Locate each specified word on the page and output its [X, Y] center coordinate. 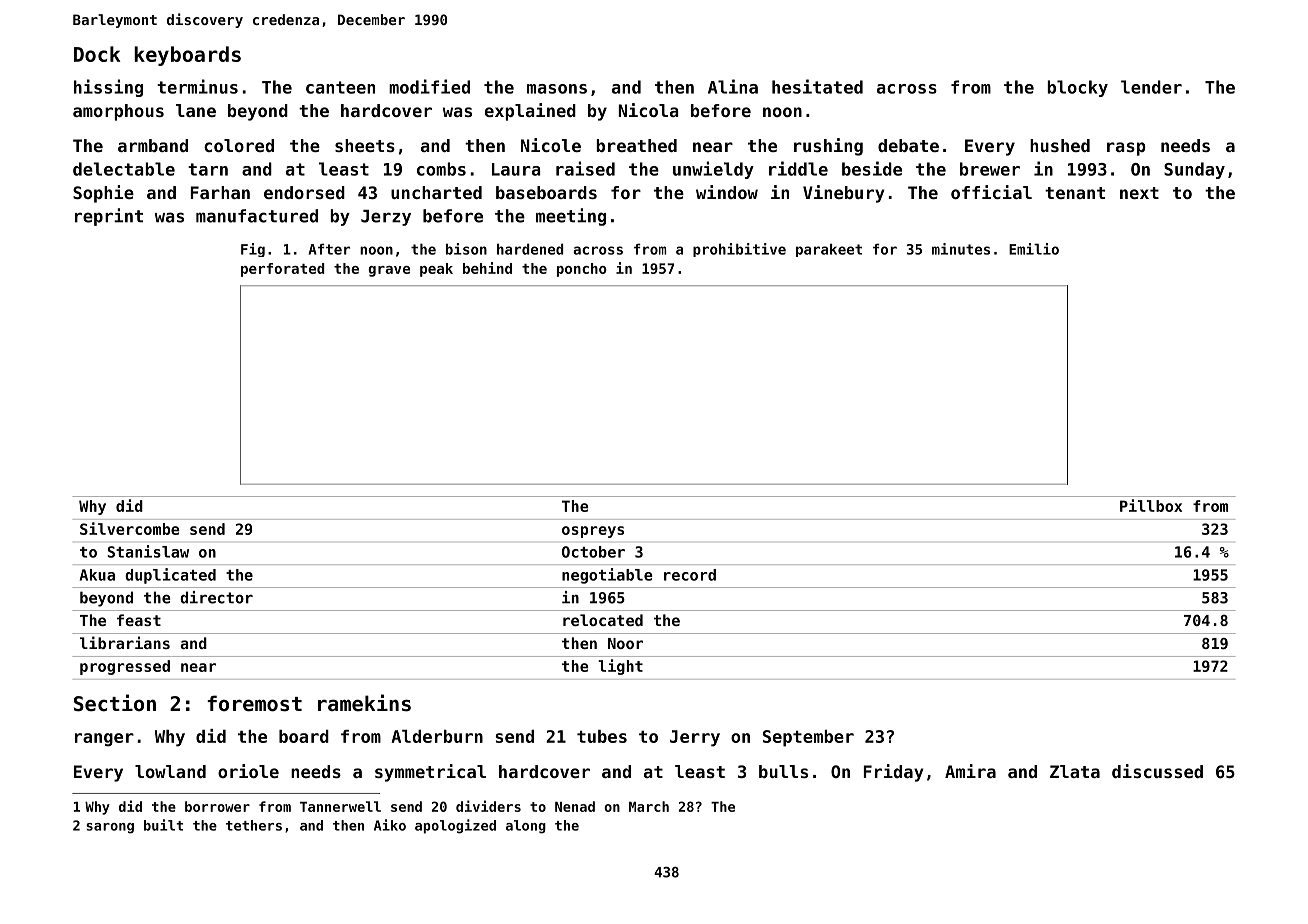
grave [389, 271]
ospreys [593, 532]
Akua [97, 575]
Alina [733, 86]
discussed [1157, 771]
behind [487, 268]
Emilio [1034, 249]
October [593, 552]
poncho [582, 270]
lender [1151, 87]
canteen [340, 87]
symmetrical [430, 773]
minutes [961, 249]
